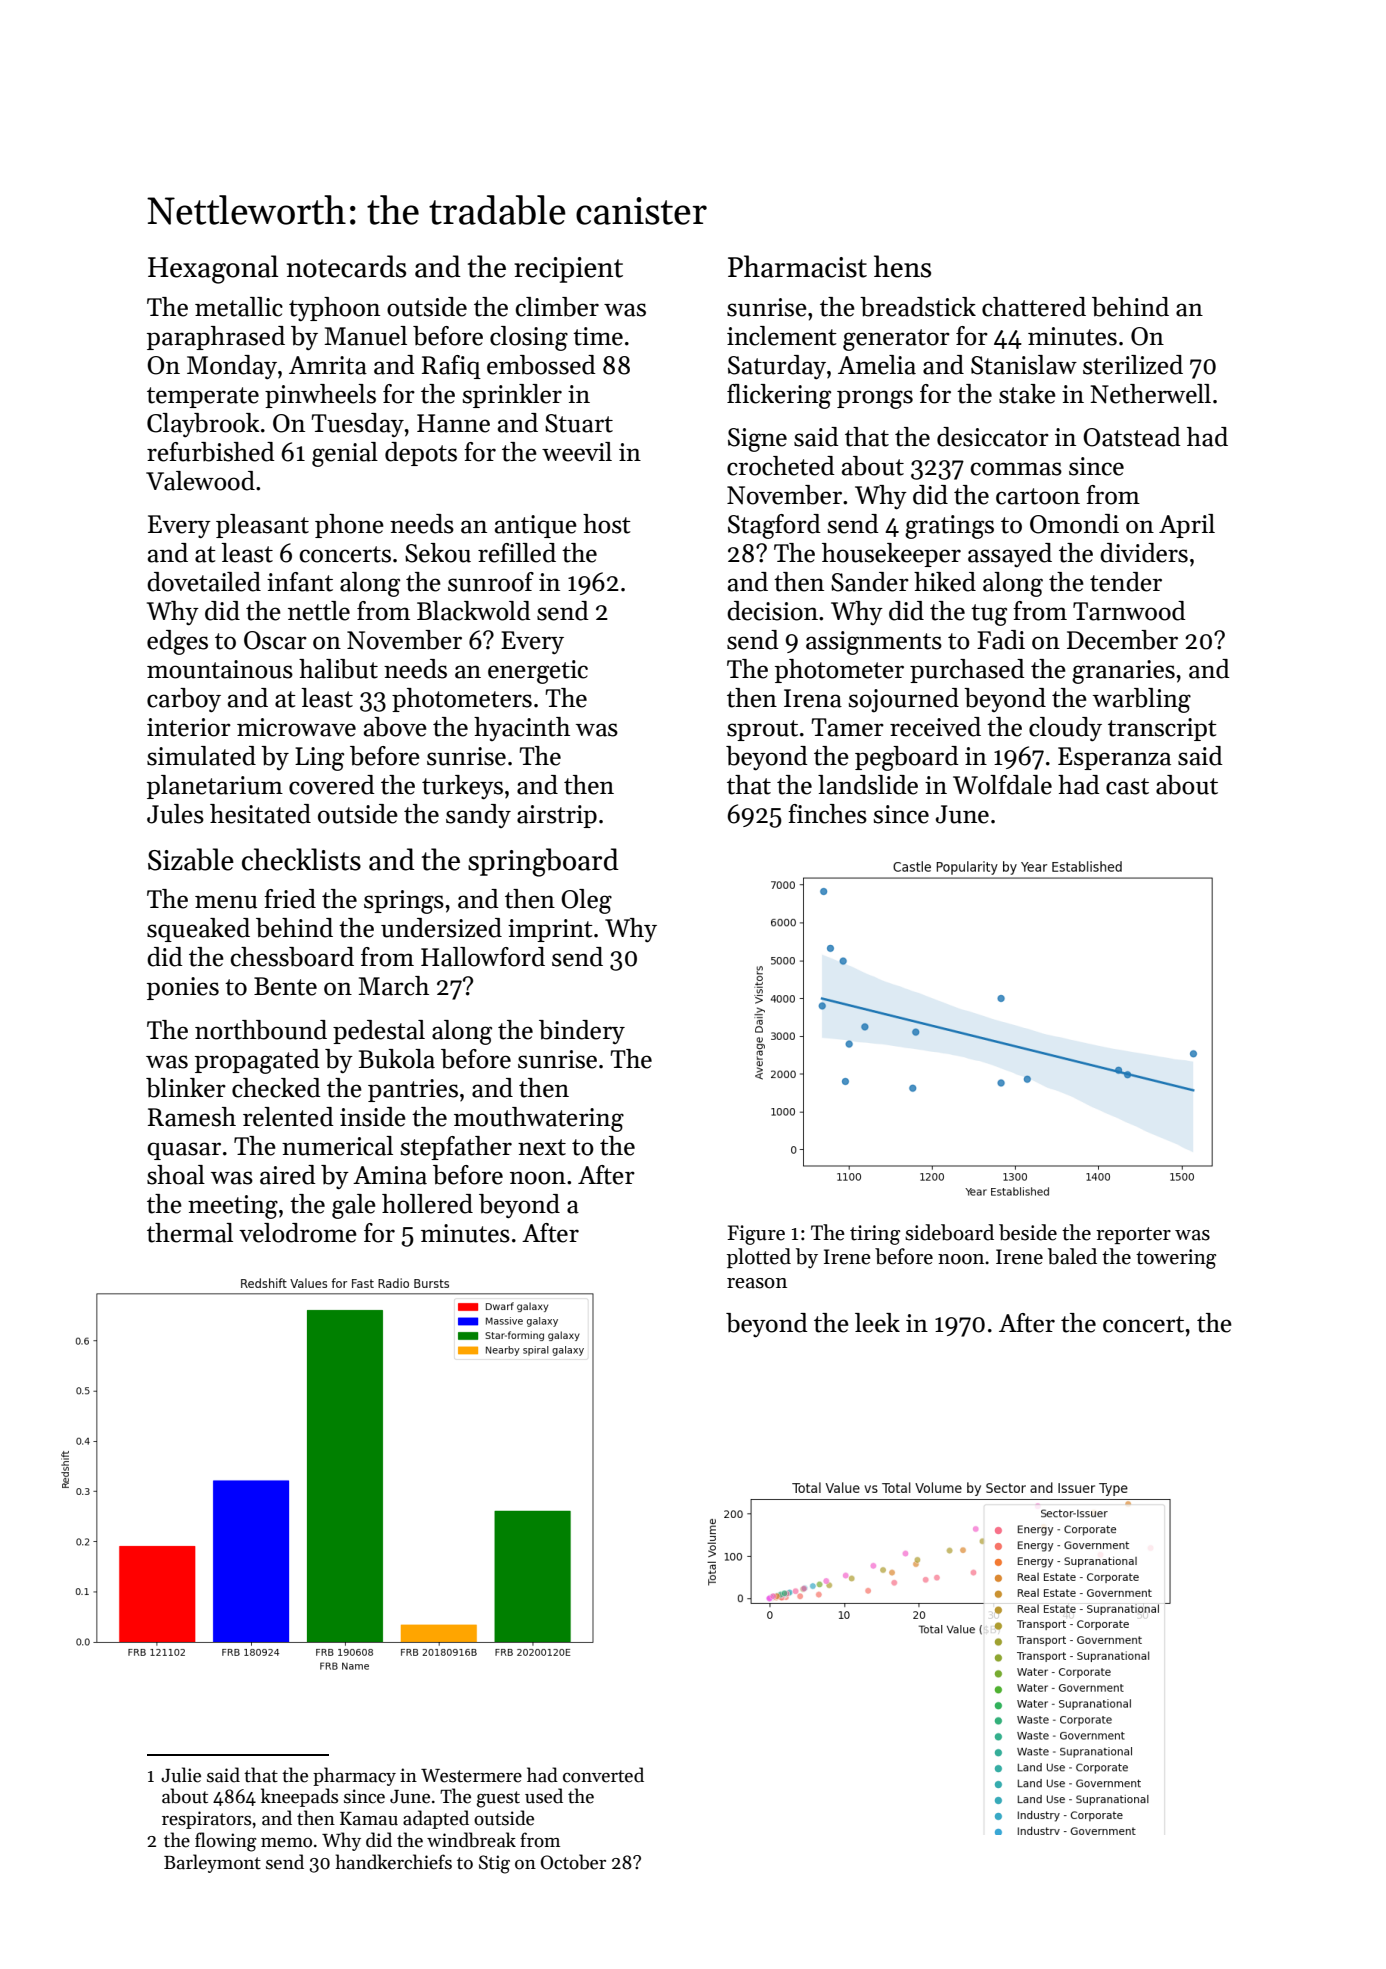  I want to click on Hallowford, so click(483, 957).
